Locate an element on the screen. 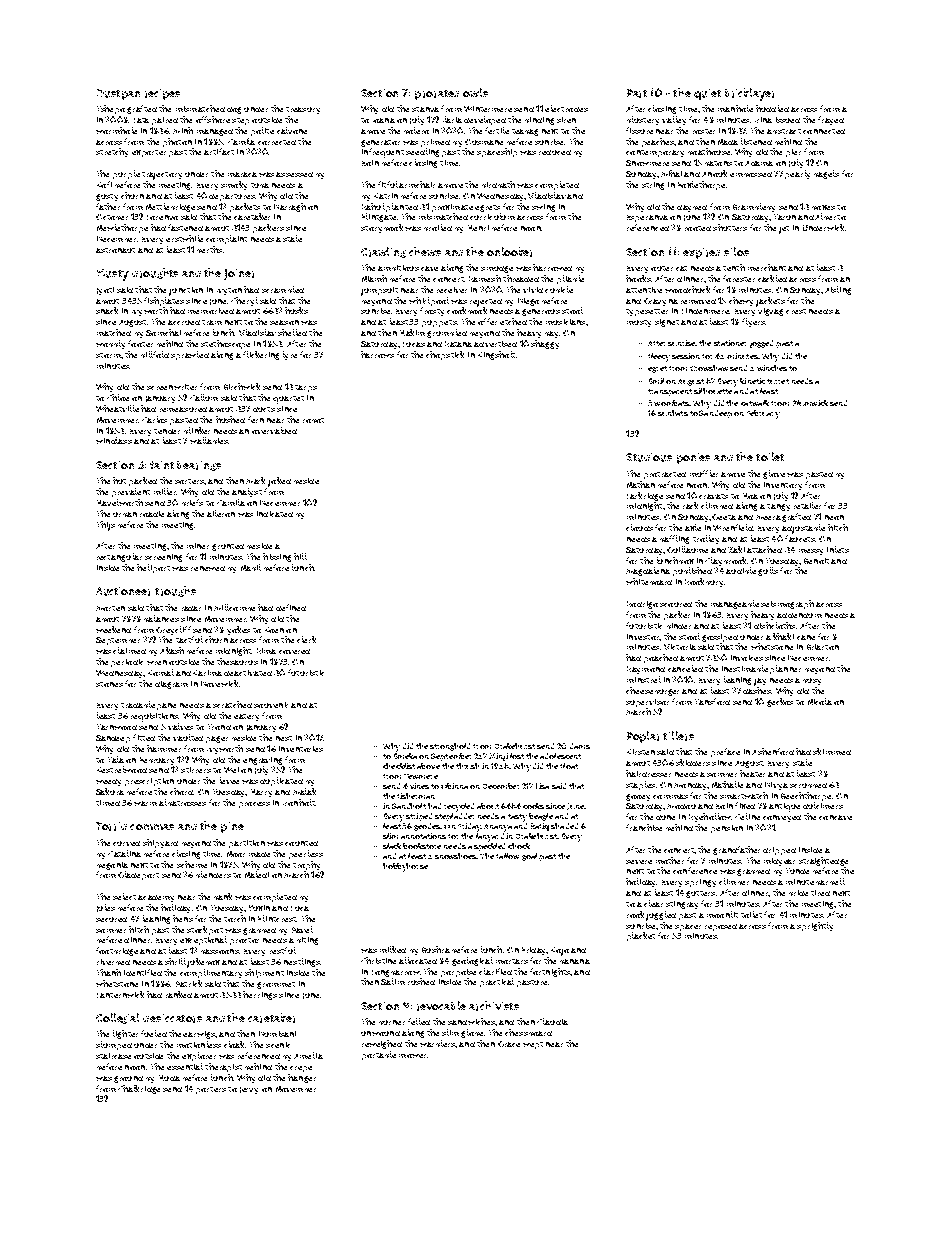  yokes is located at coordinates (238, 630).
